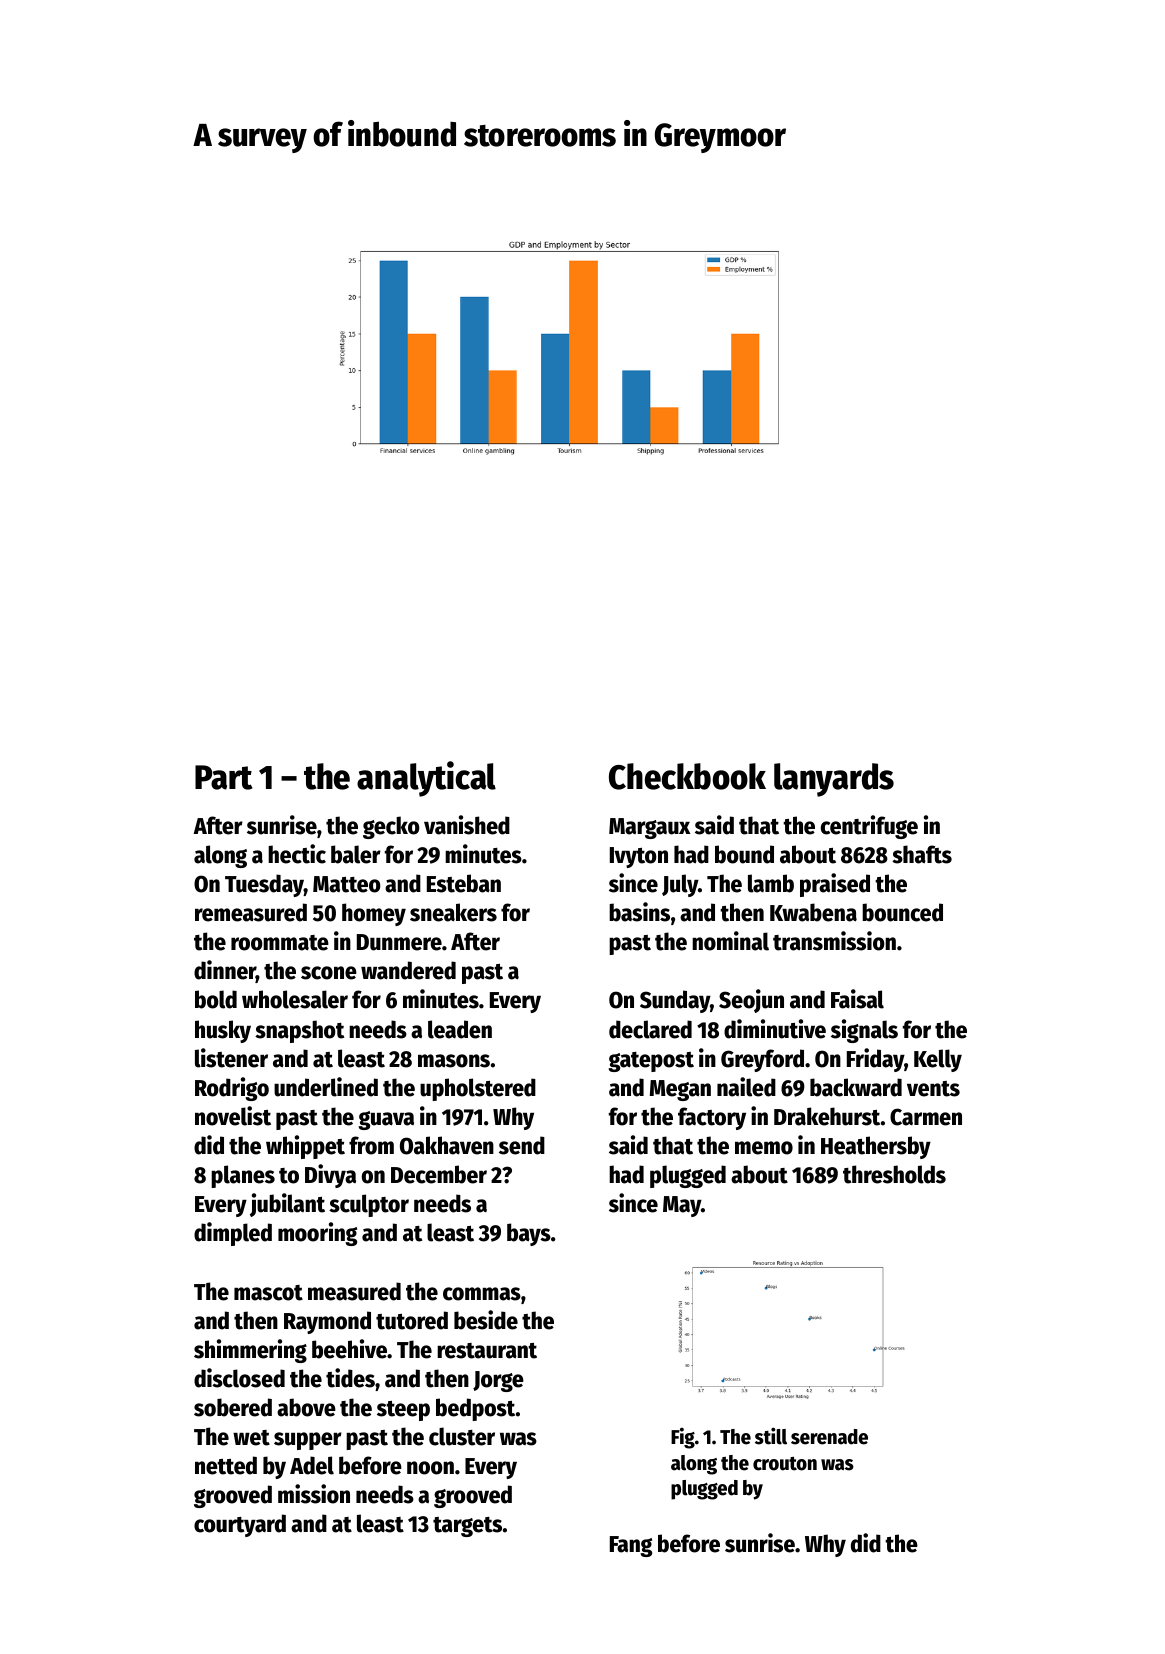  I want to click on Ivyton, so click(639, 857).
